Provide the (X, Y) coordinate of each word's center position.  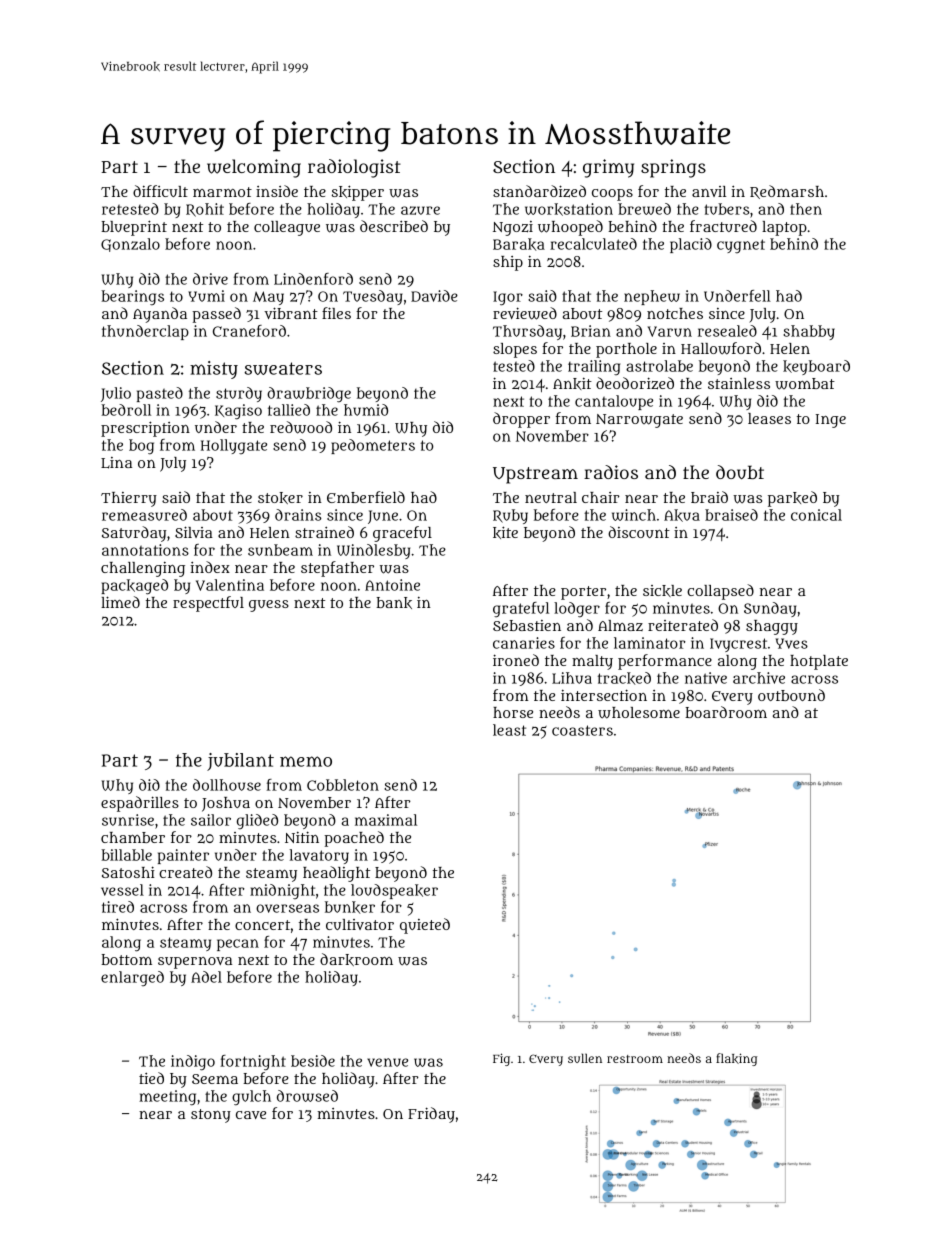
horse (513, 712)
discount (639, 532)
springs (673, 168)
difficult (160, 191)
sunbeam (280, 550)
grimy (608, 168)
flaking (736, 1059)
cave (251, 1115)
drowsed (307, 1096)
